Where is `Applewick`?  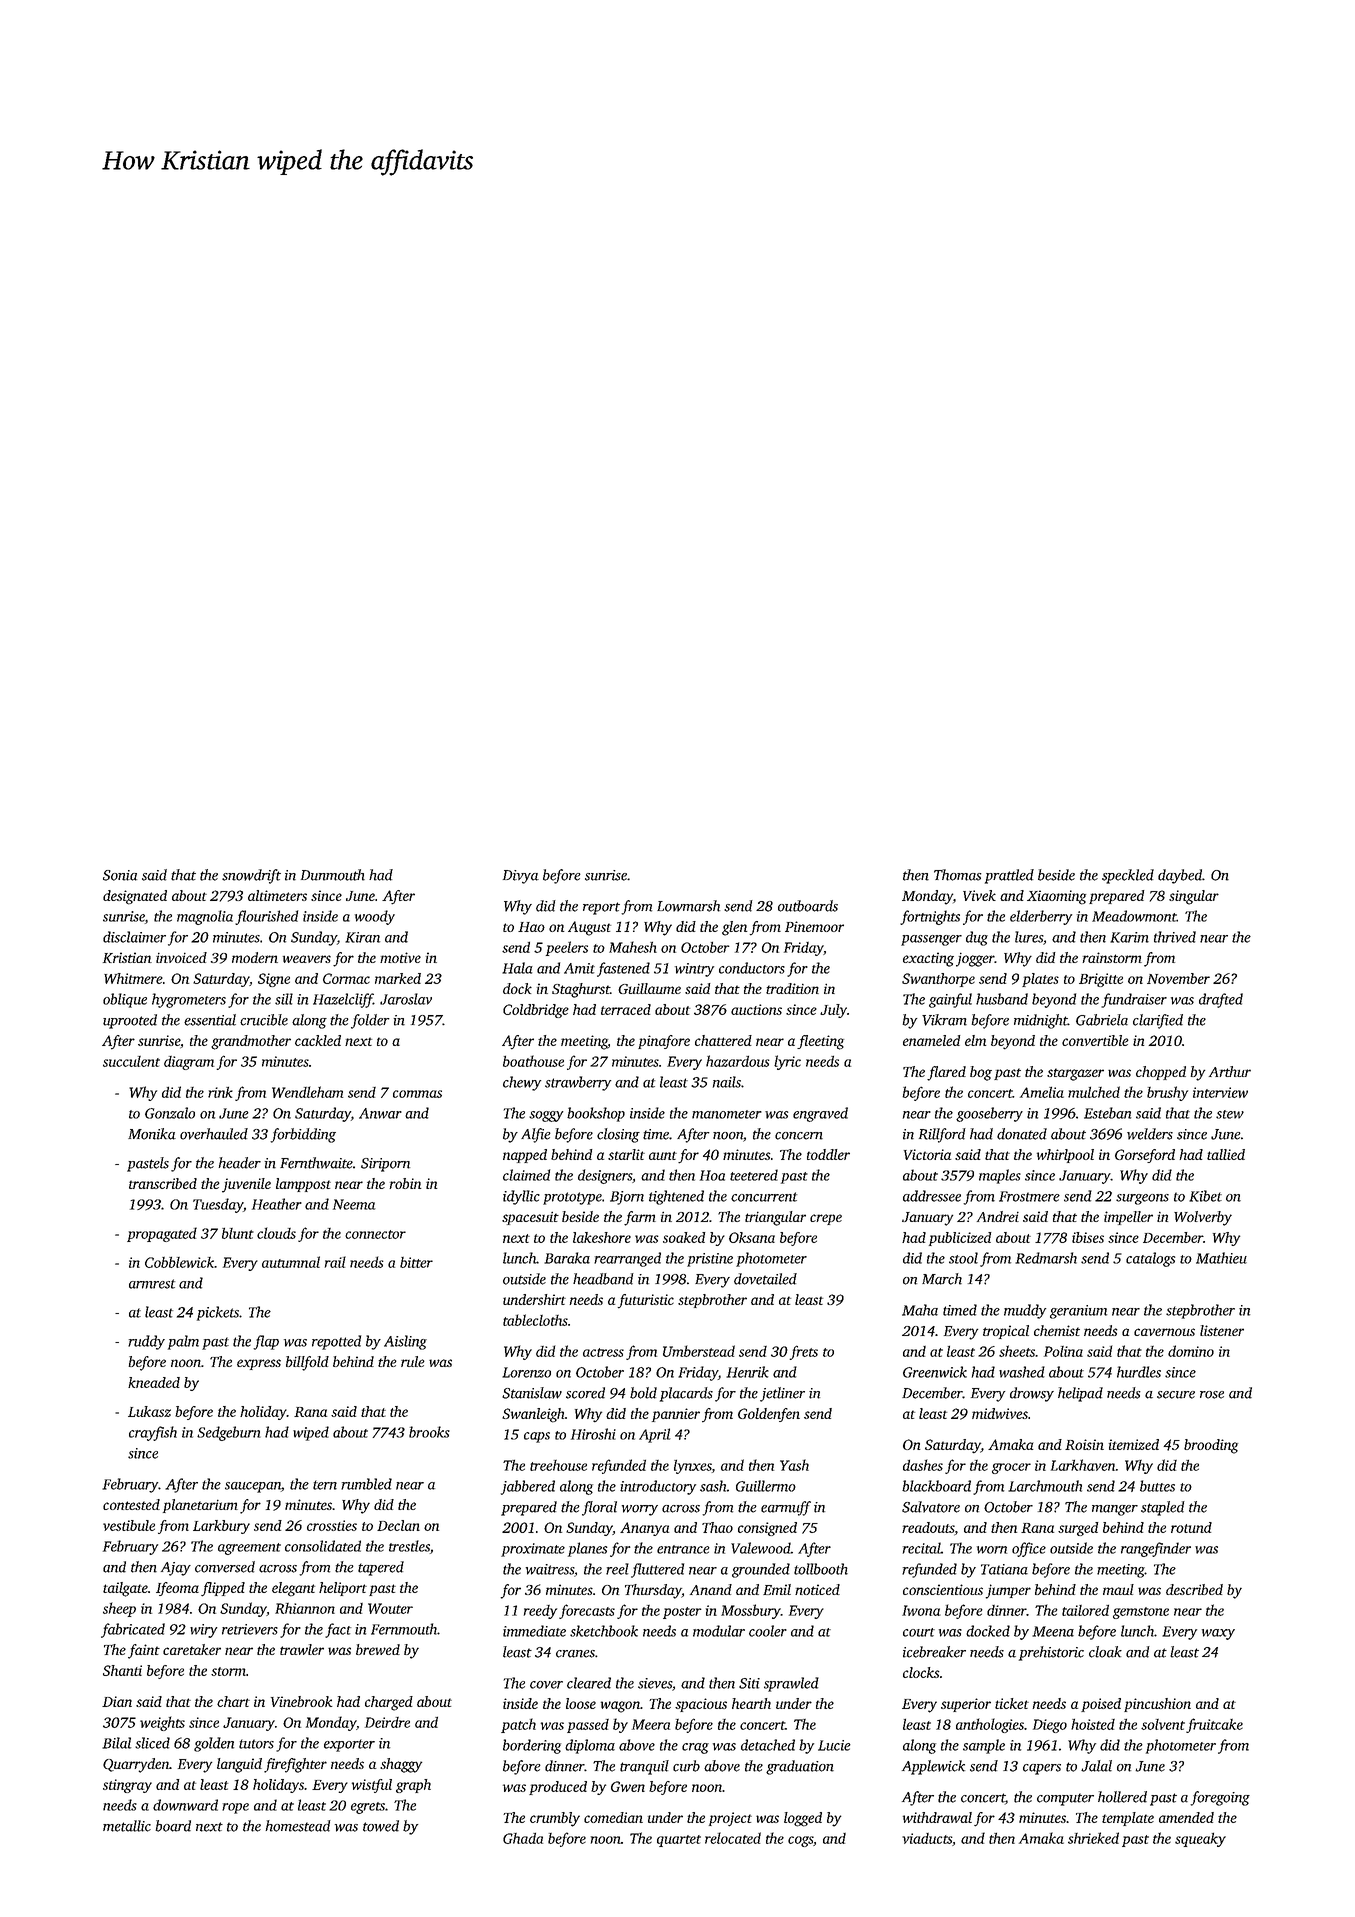
Applewick is located at coordinates (933, 1767).
